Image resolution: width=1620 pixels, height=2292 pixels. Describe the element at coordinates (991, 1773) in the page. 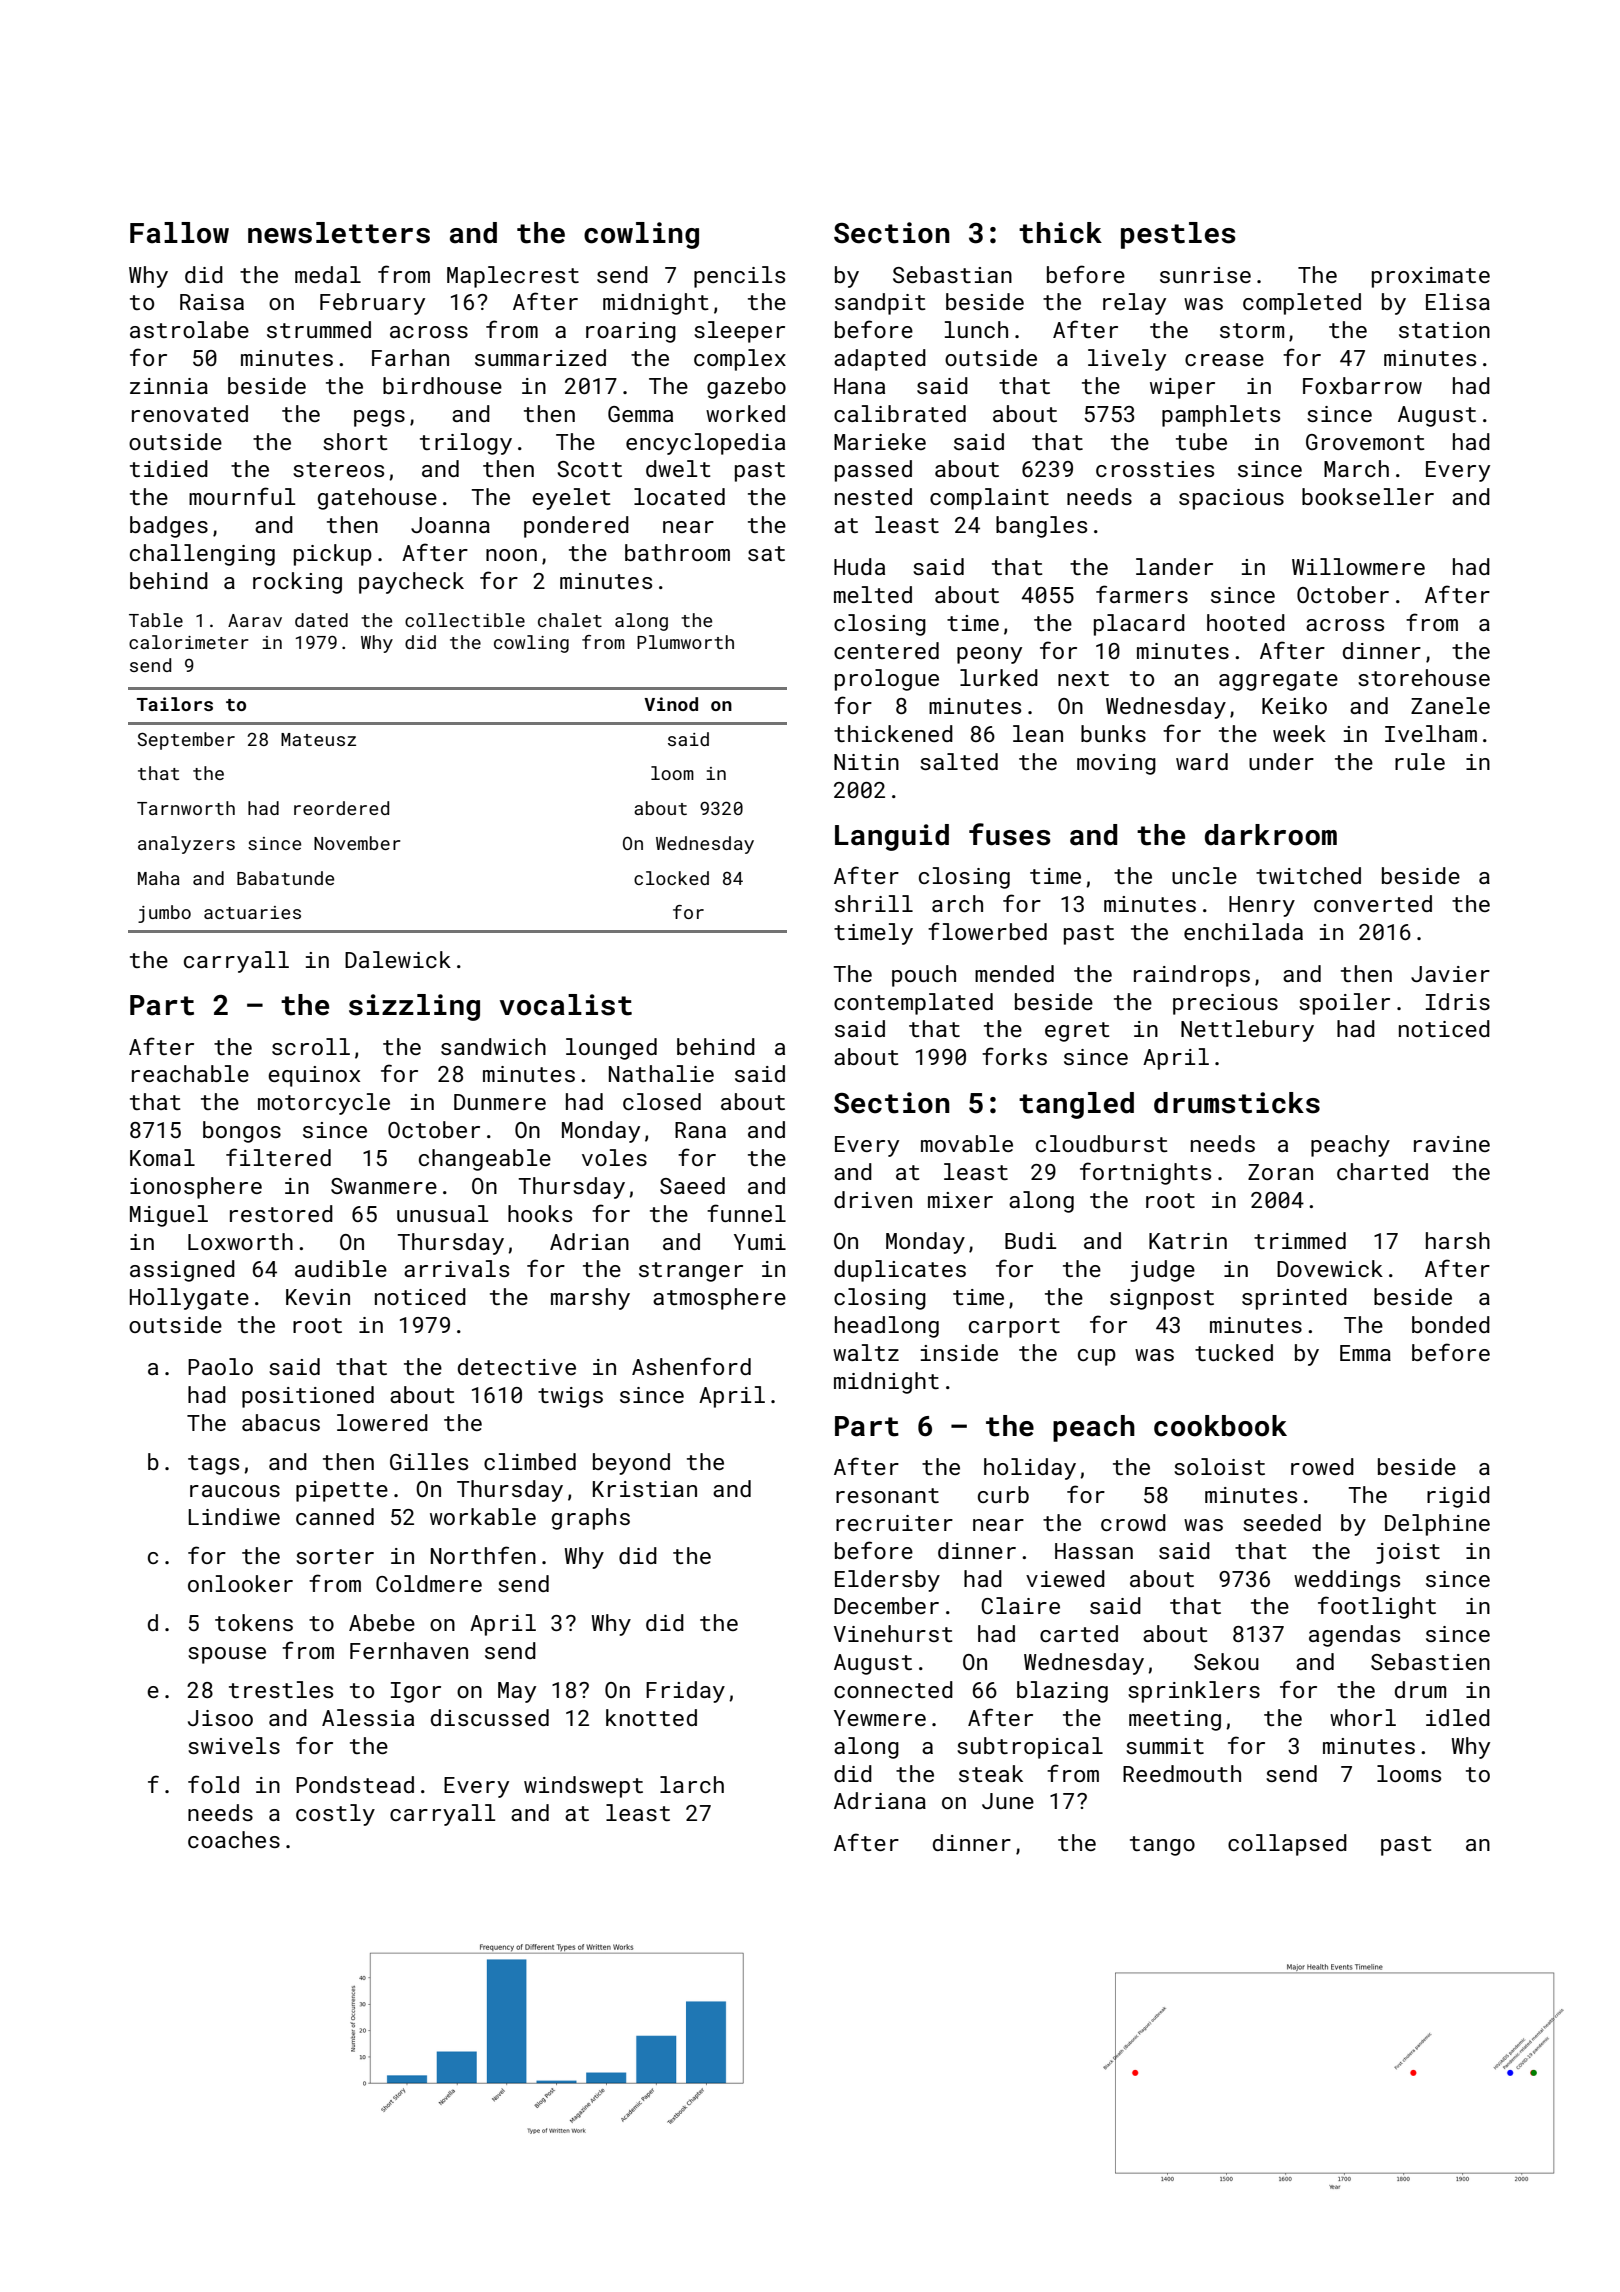

I see `steak` at that location.
